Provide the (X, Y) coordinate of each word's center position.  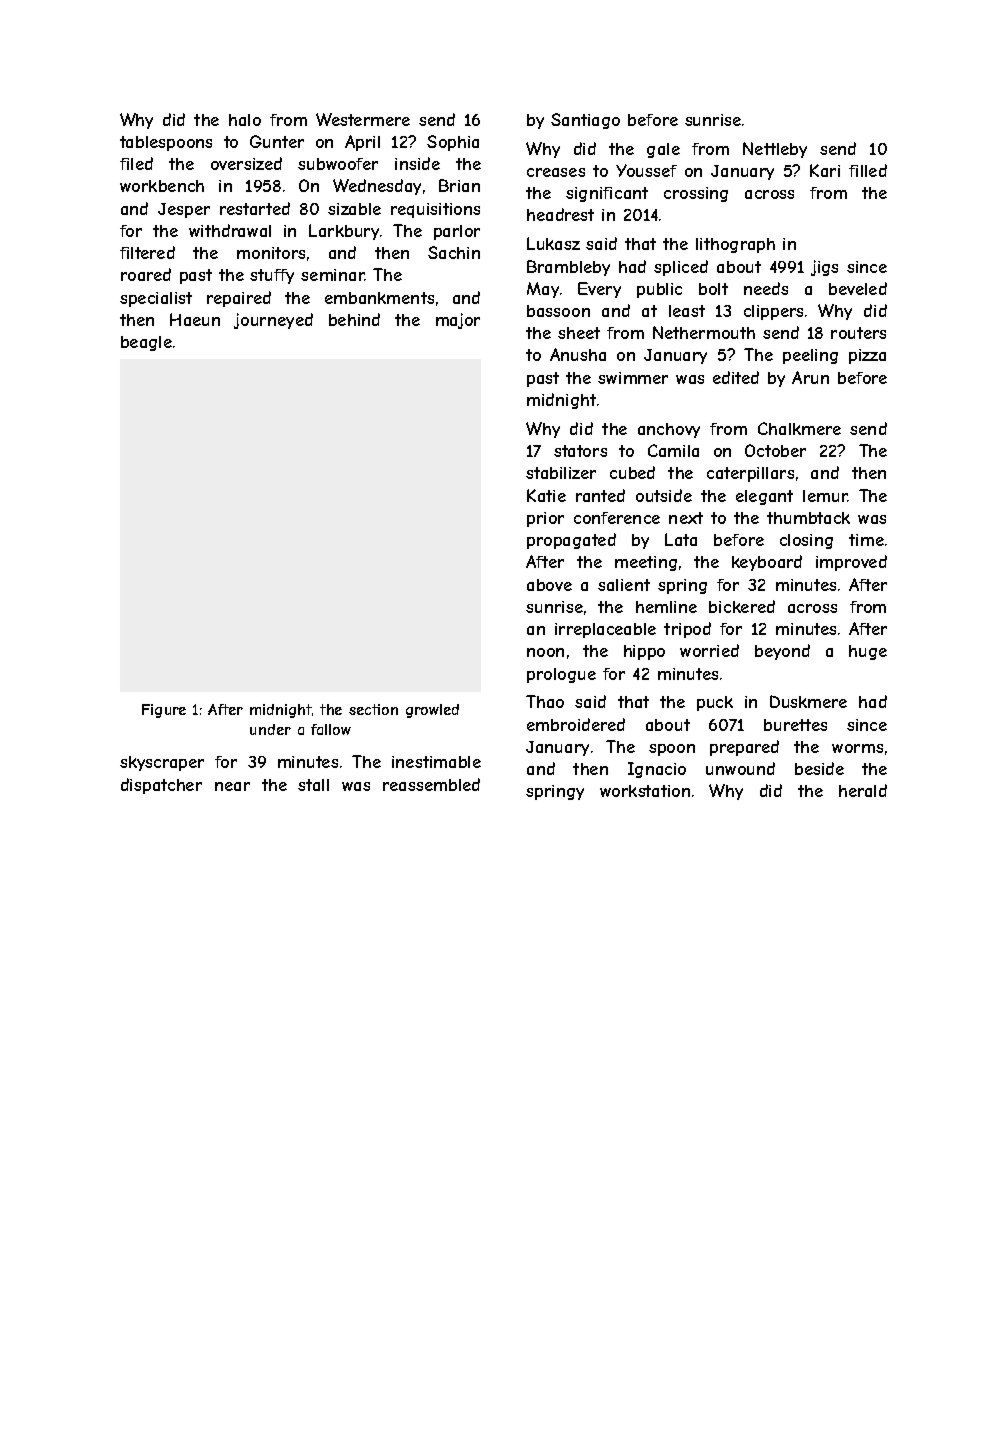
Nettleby (775, 150)
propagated (571, 541)
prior (545, 519)
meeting (646, 563)
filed (136, 163)
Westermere (363, 119)
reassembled (431, 784)
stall (313, 785)
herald (863, 790)
